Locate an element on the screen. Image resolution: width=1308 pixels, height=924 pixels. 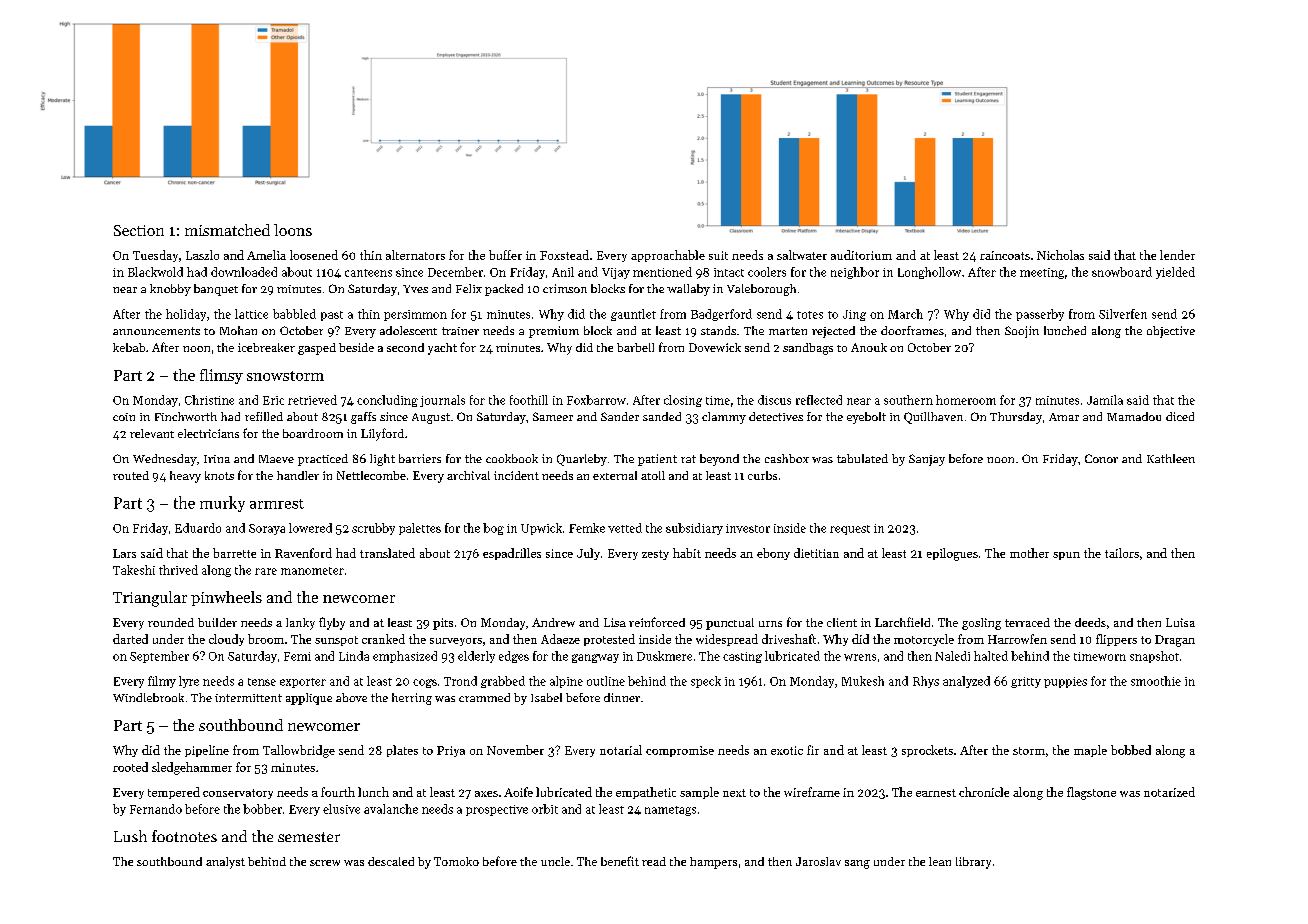
marten is located at coordinates (788, 331).
